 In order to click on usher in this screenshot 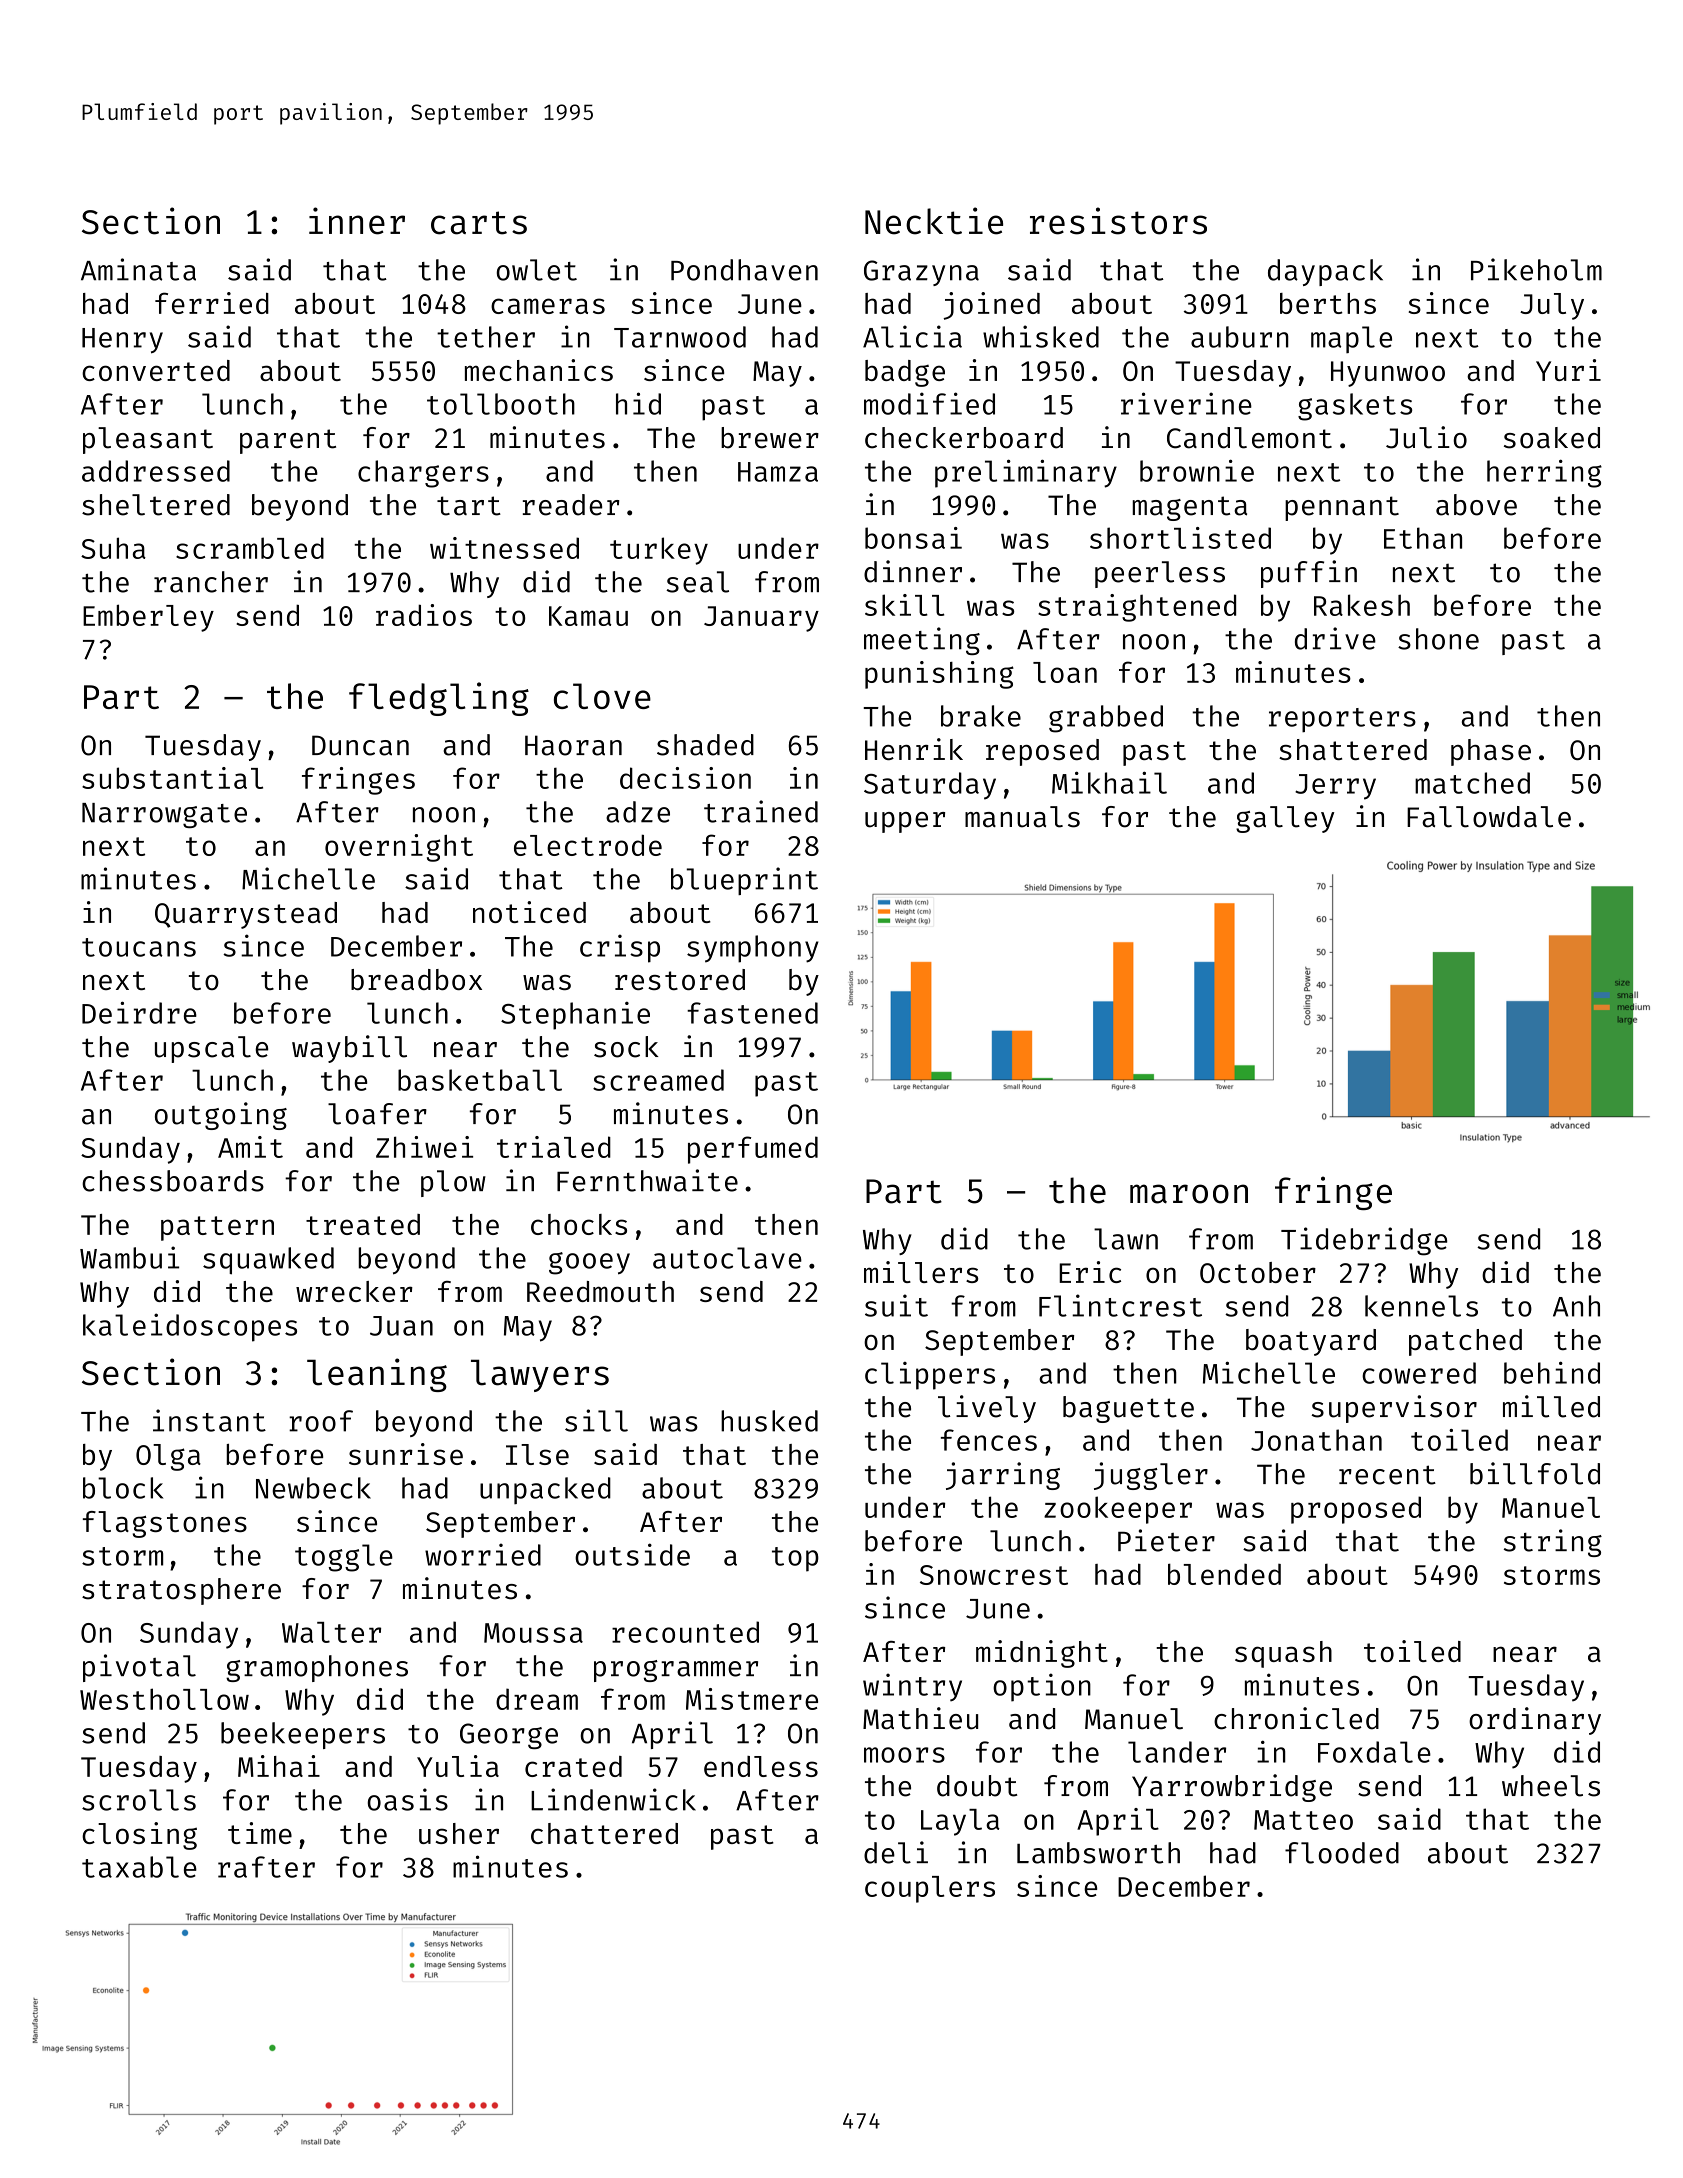, I will do `click(459, 1833)`.
